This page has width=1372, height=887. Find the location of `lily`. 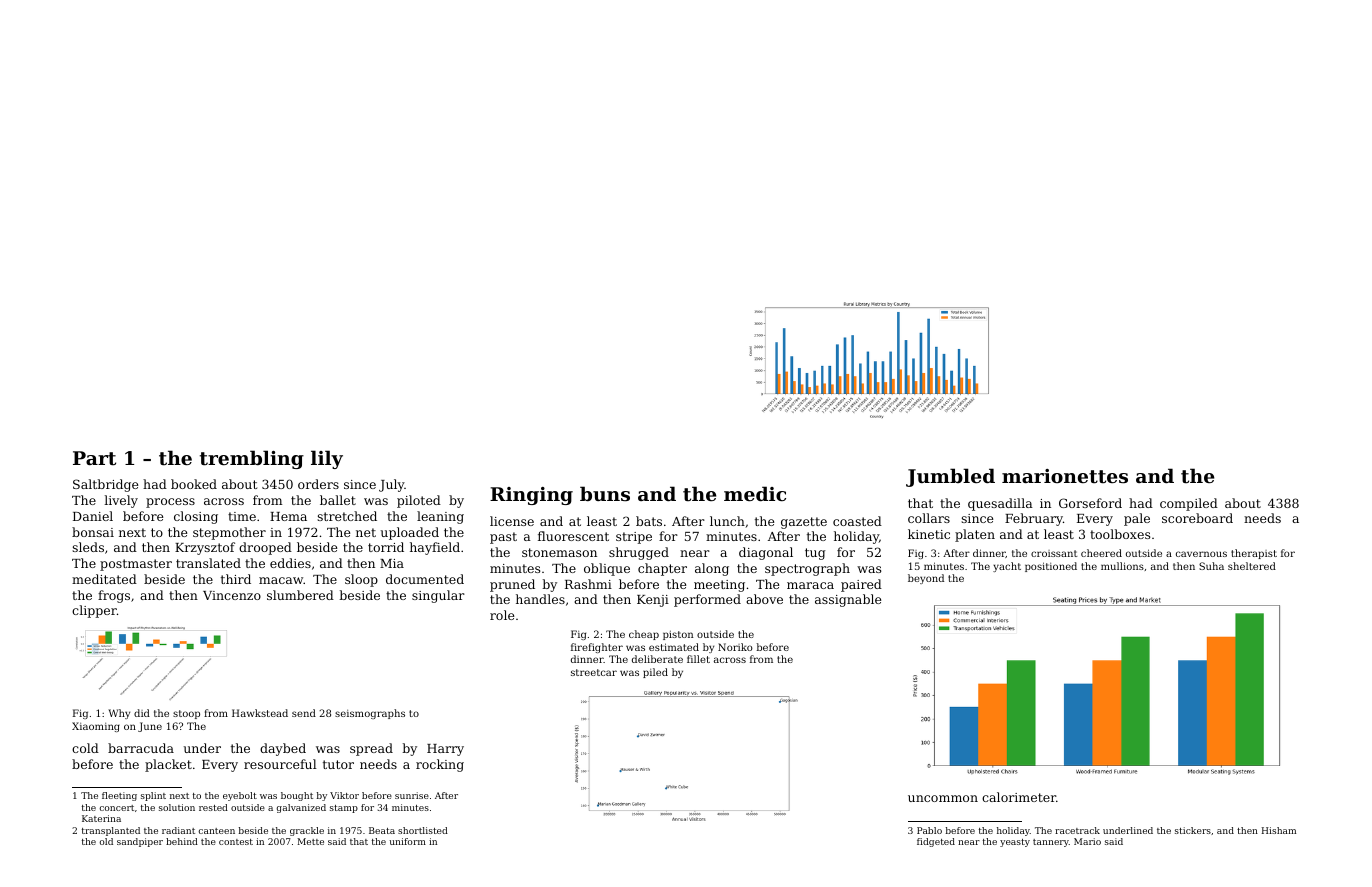

lily is located at coordinates (327, 459).
